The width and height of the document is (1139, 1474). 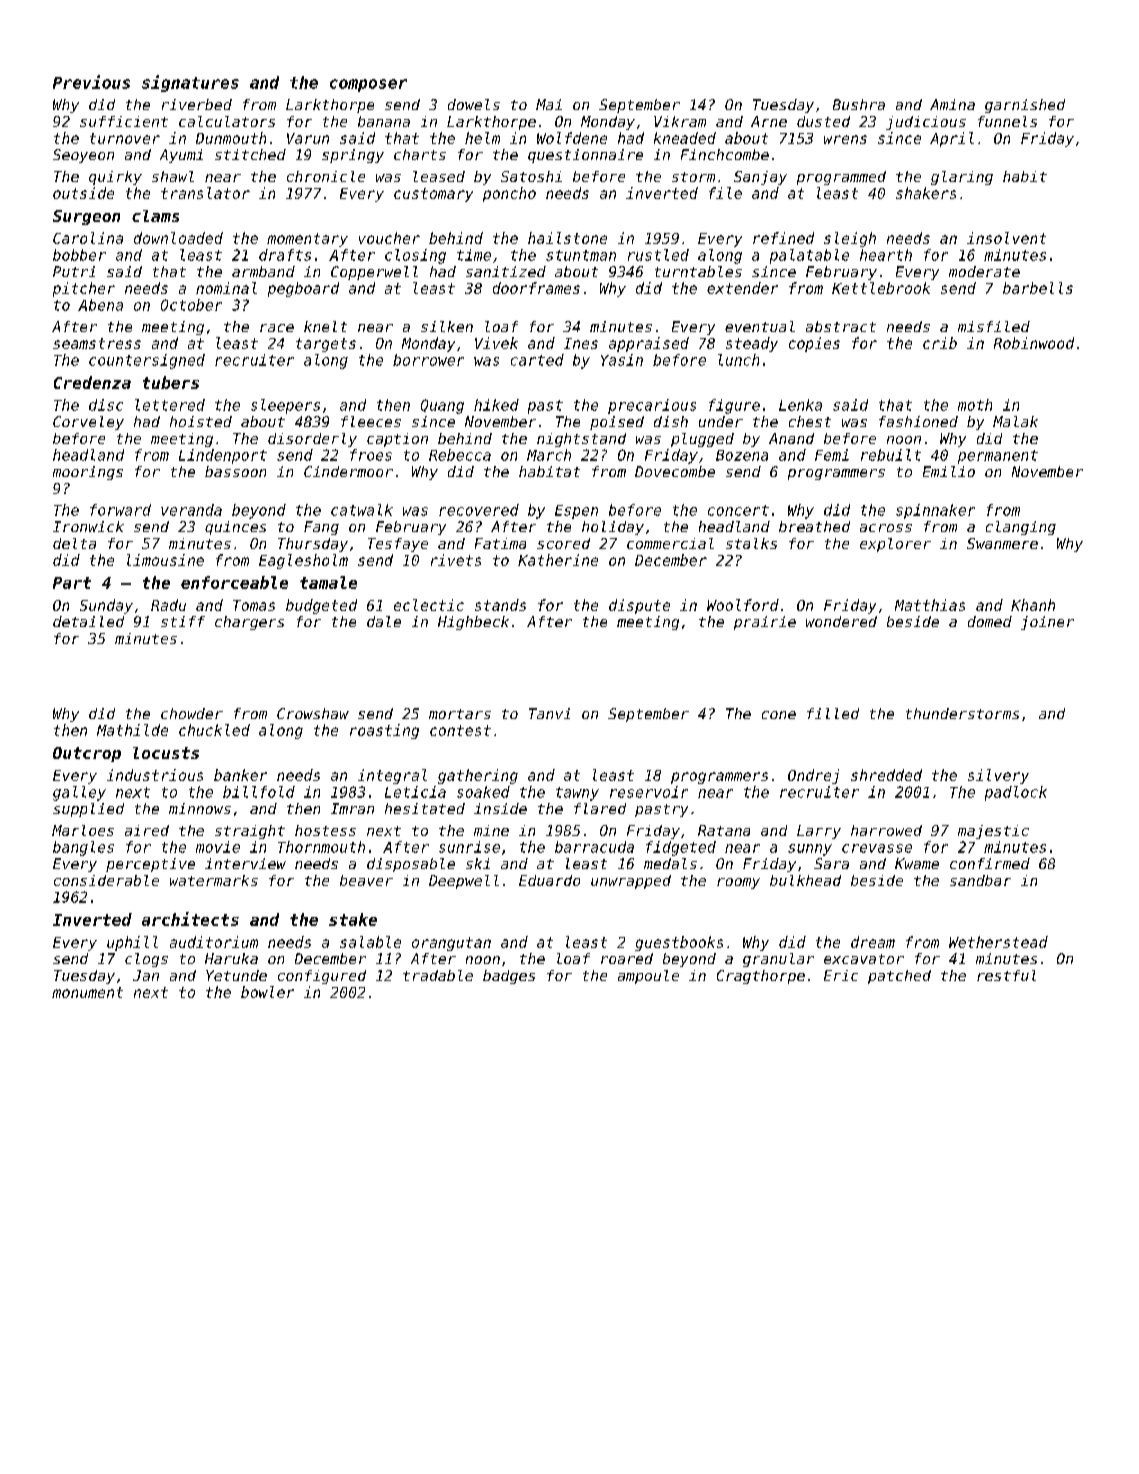 What do you see at coordinates (576, 512) in the document?
I see `Espen` at bounding box center [576, 512].
